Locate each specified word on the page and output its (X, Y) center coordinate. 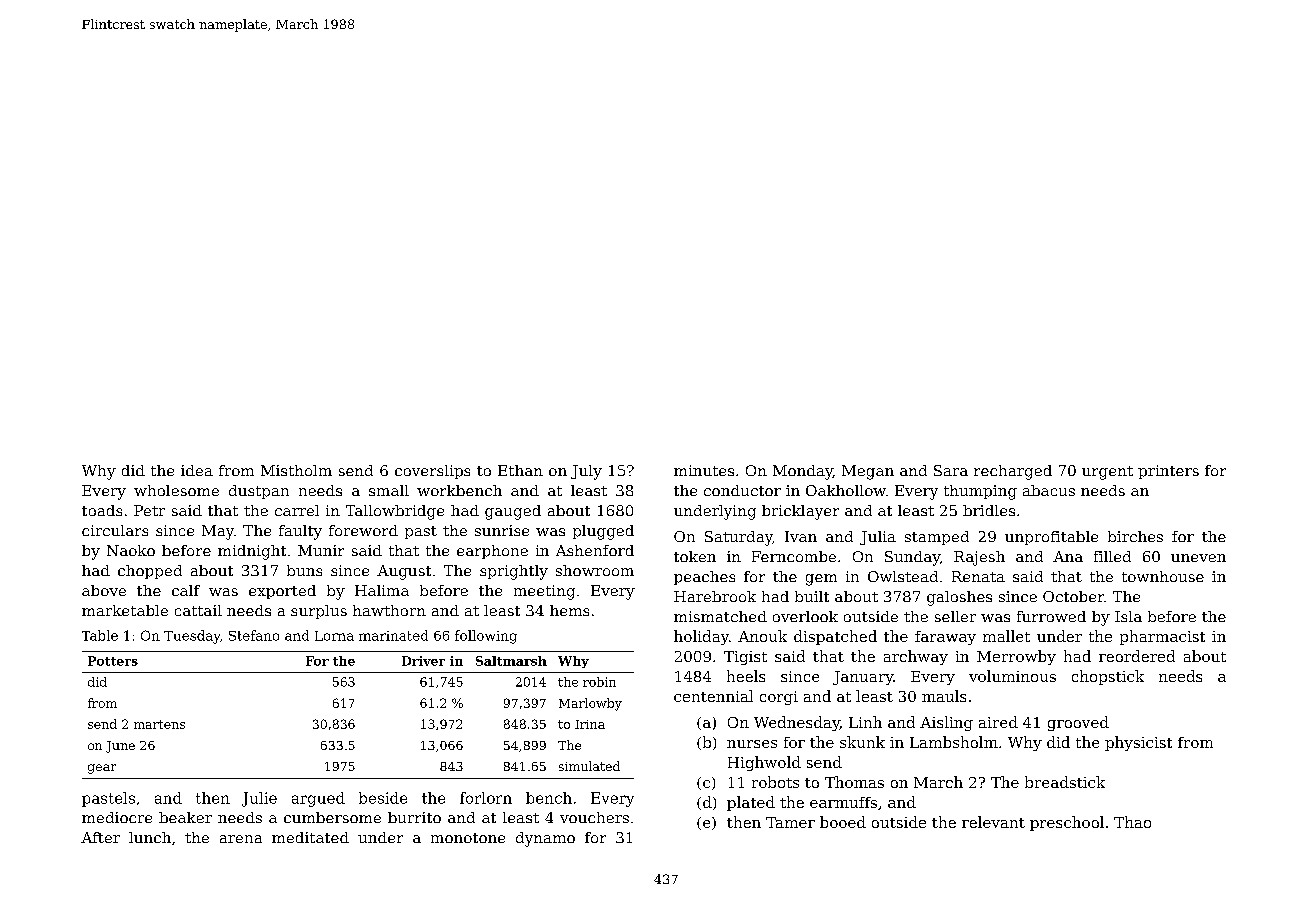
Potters (113, 661)
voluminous (1012, 676)
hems (569, 610)
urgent (1107, 473)
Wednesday (797, 723)
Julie (259, 799)
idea (197, 470)
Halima (382, 590)
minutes (704, 470)
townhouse (1163, 576)
